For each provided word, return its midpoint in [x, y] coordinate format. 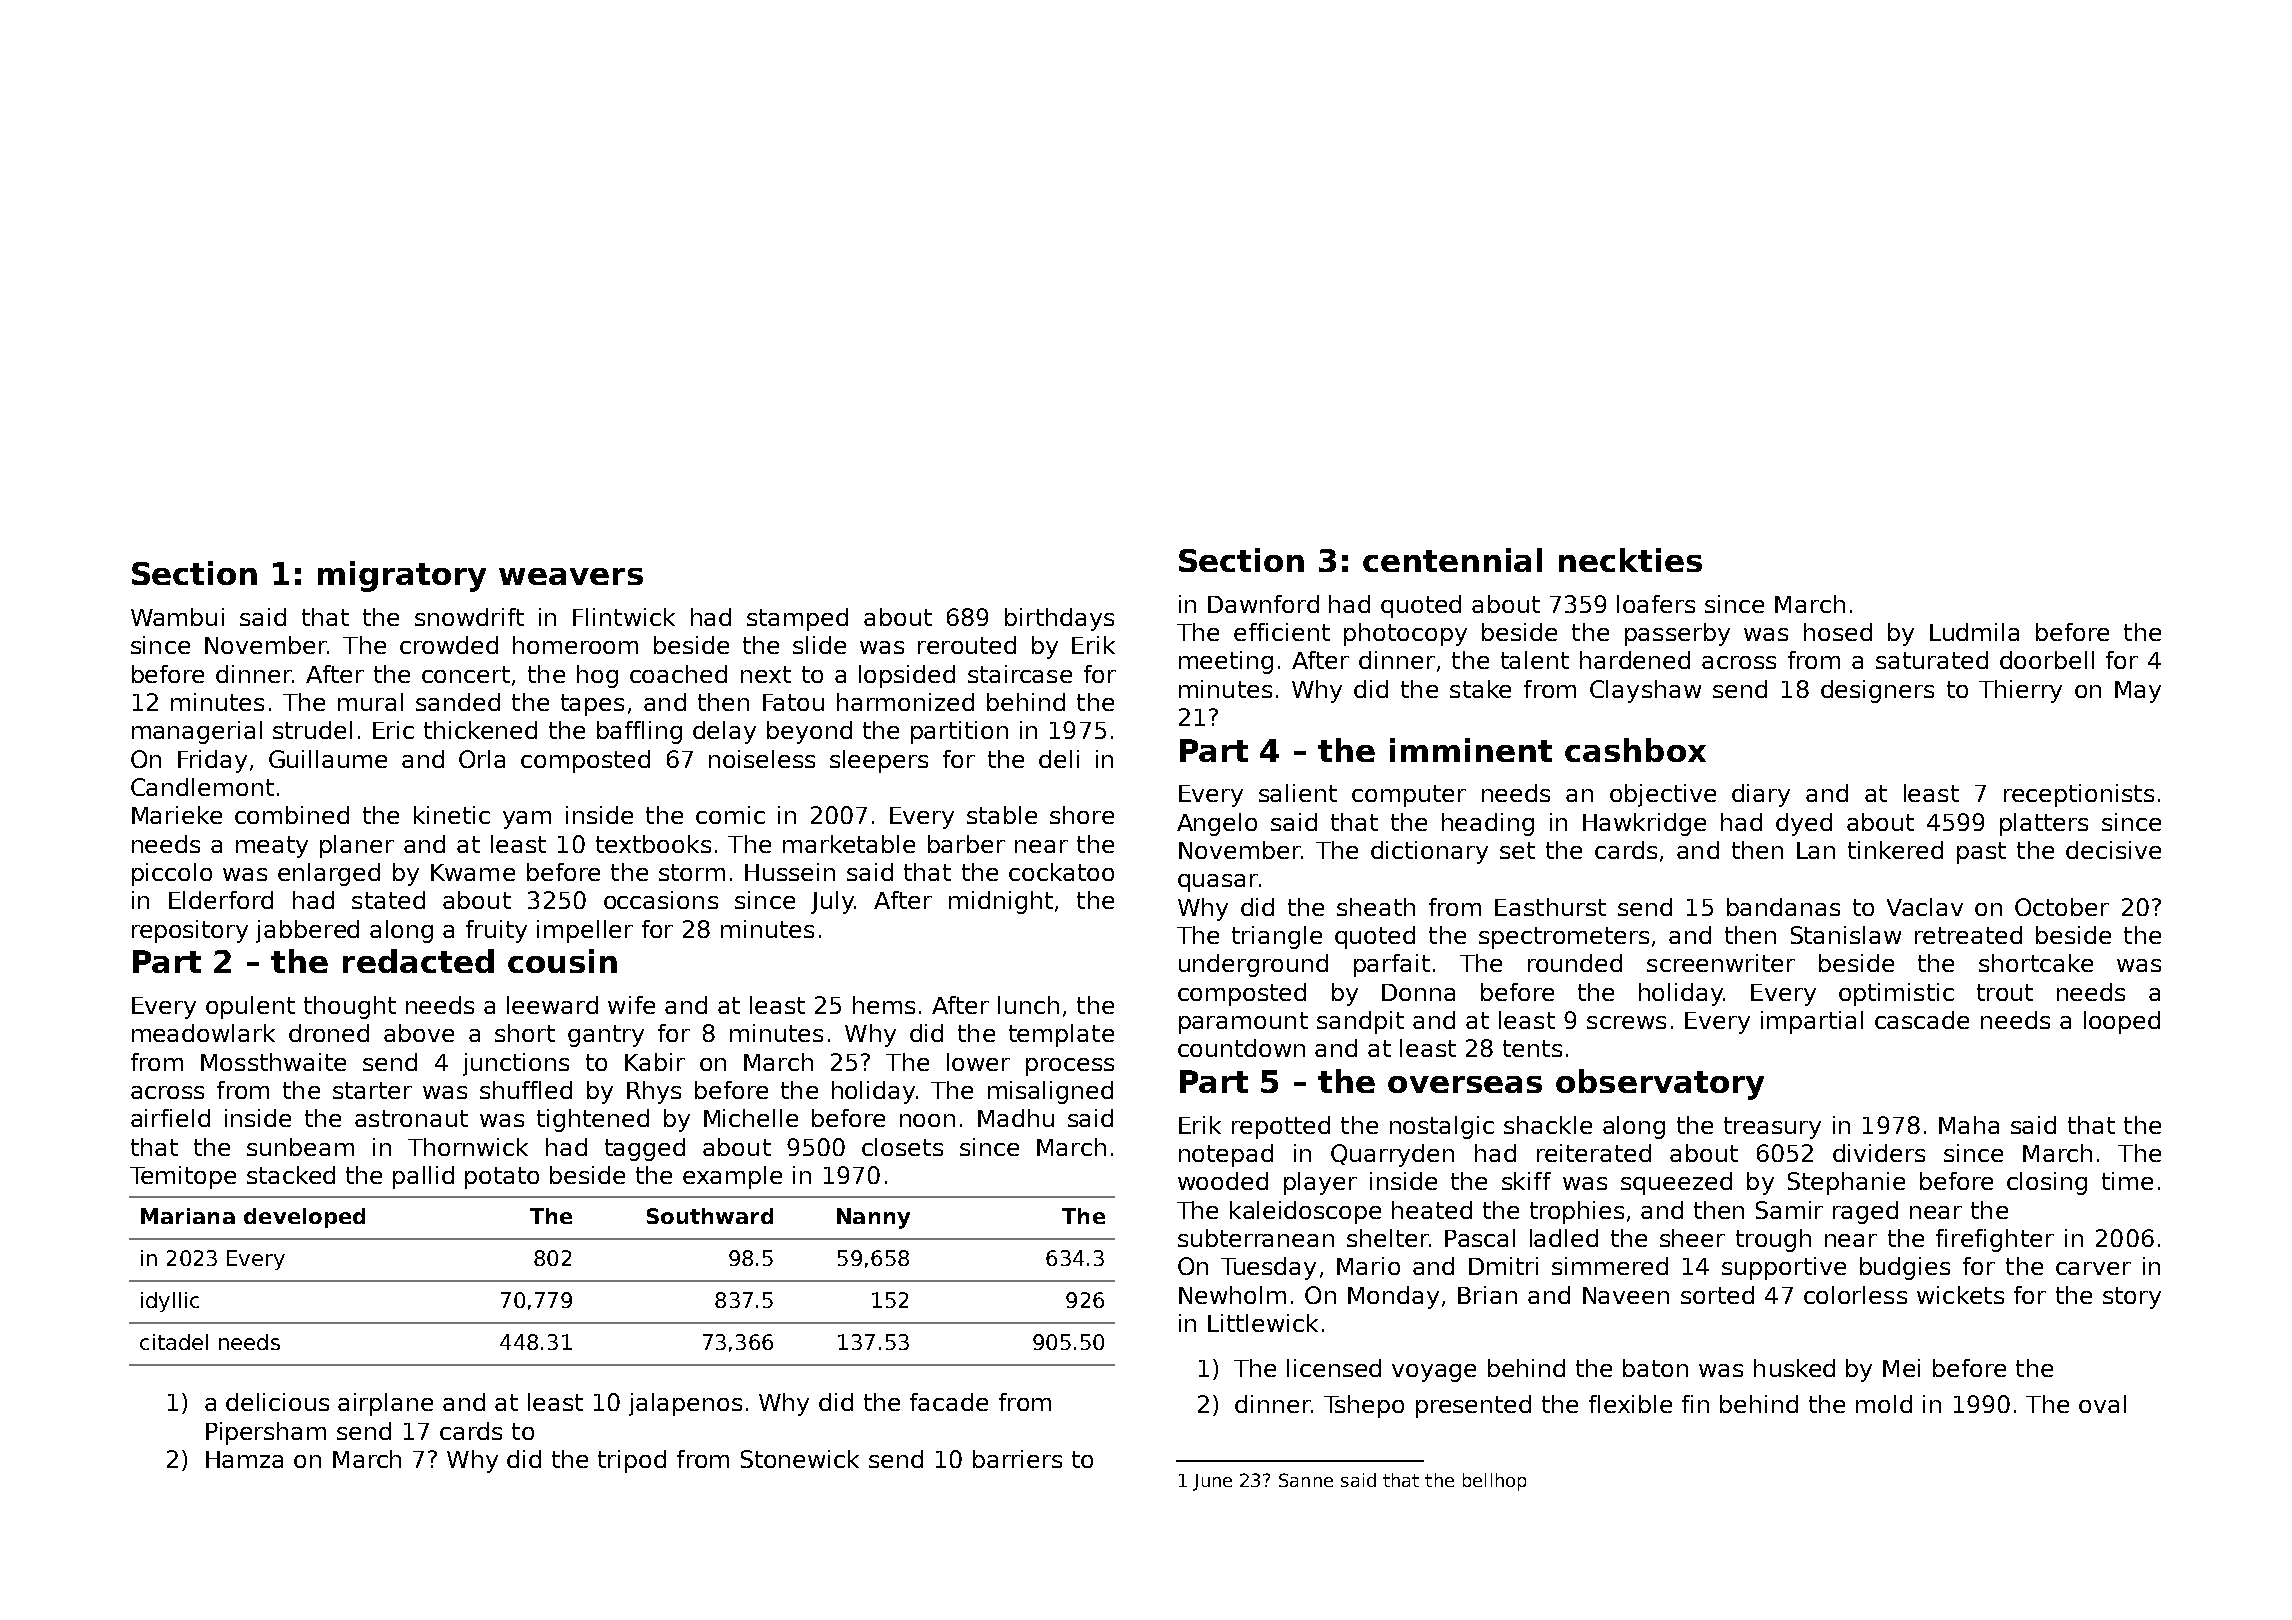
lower [978, 1062]
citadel [174, 1342]
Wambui [177, 617]
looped [2122, 1022]
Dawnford [1263, 604]
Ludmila [1974, 632]
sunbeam [300, 1147]
